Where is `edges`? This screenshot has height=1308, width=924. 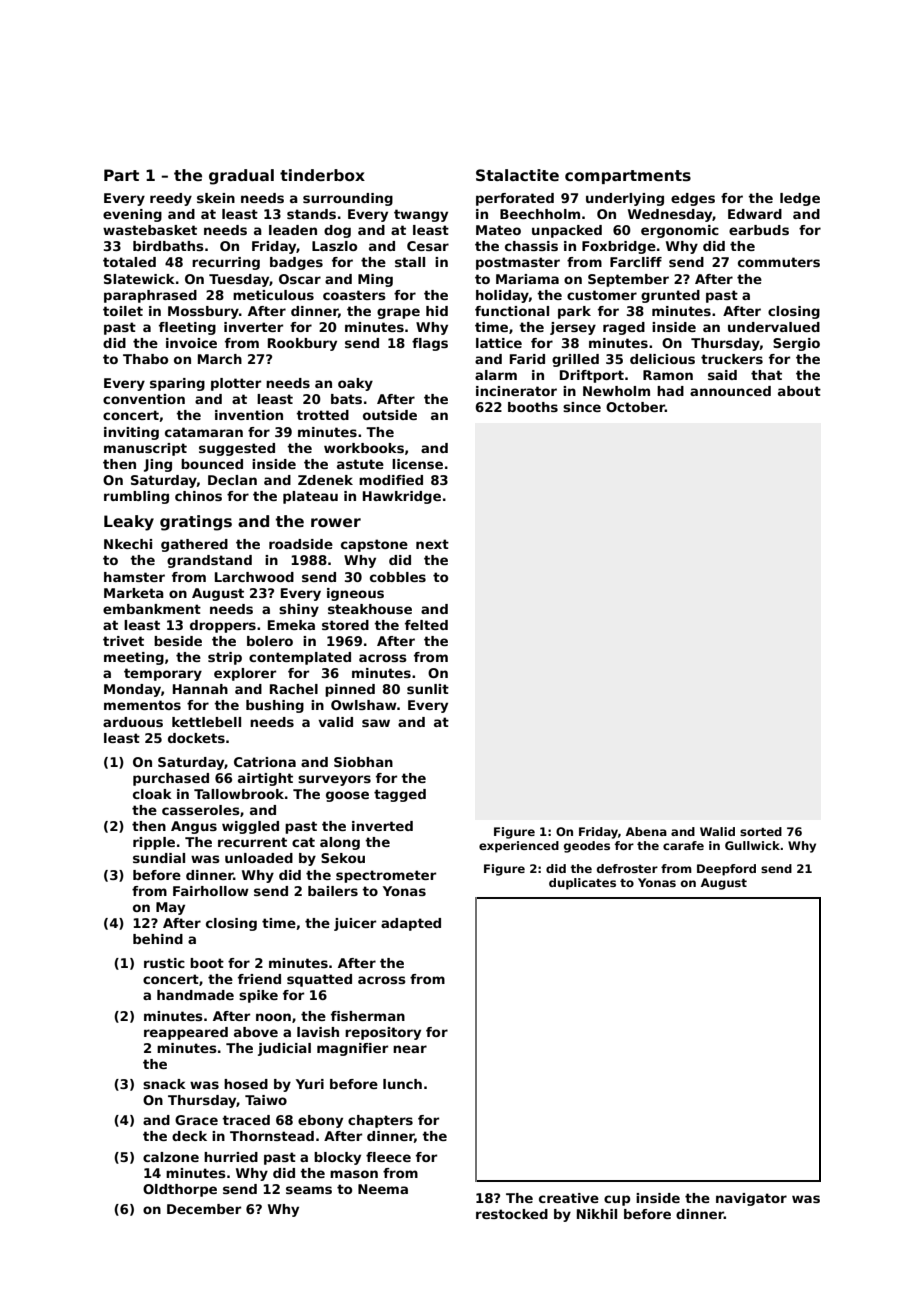
edges is located at coordinates (693, 199).
